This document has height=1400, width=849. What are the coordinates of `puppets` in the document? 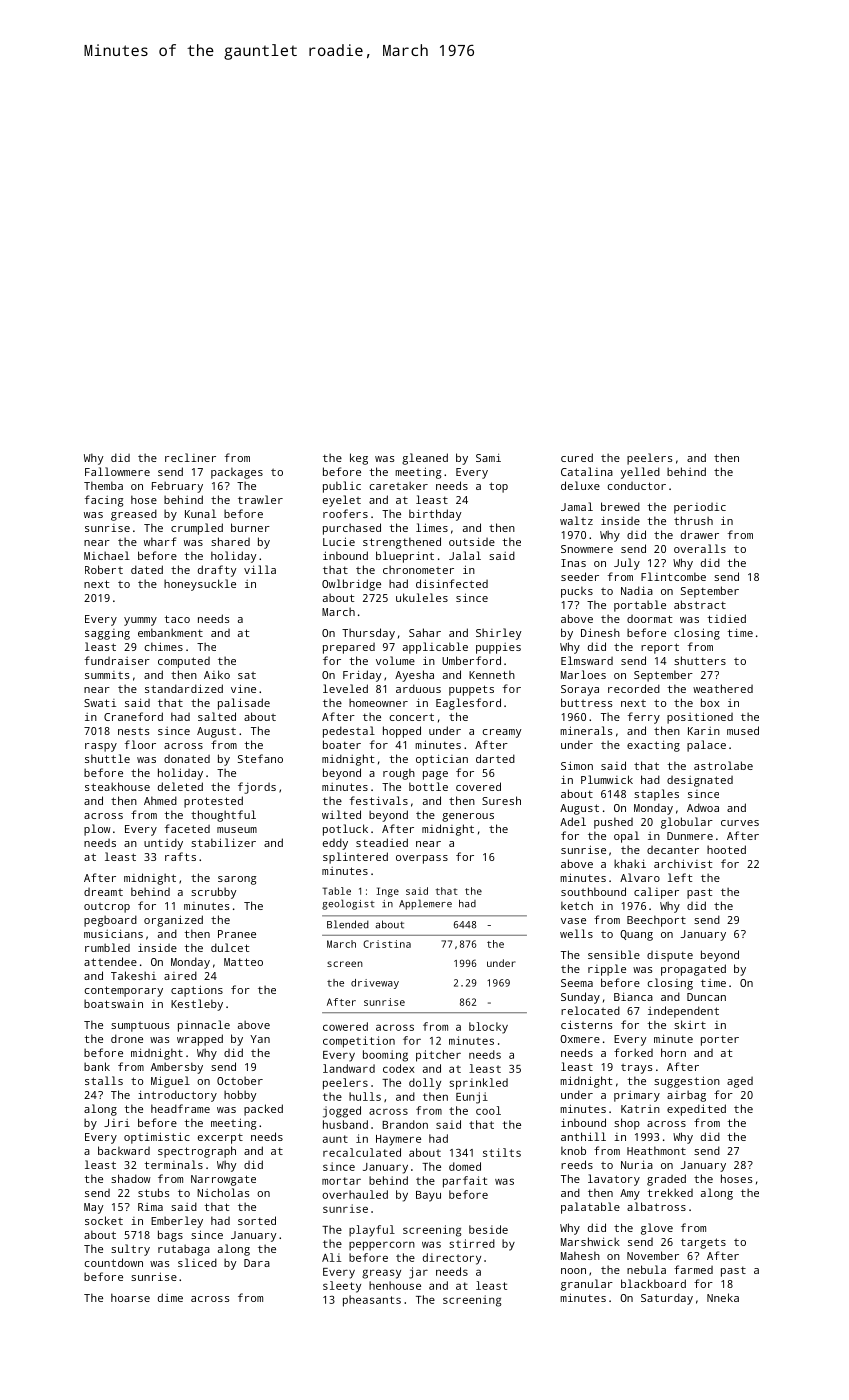 It's located at (471, 690).
